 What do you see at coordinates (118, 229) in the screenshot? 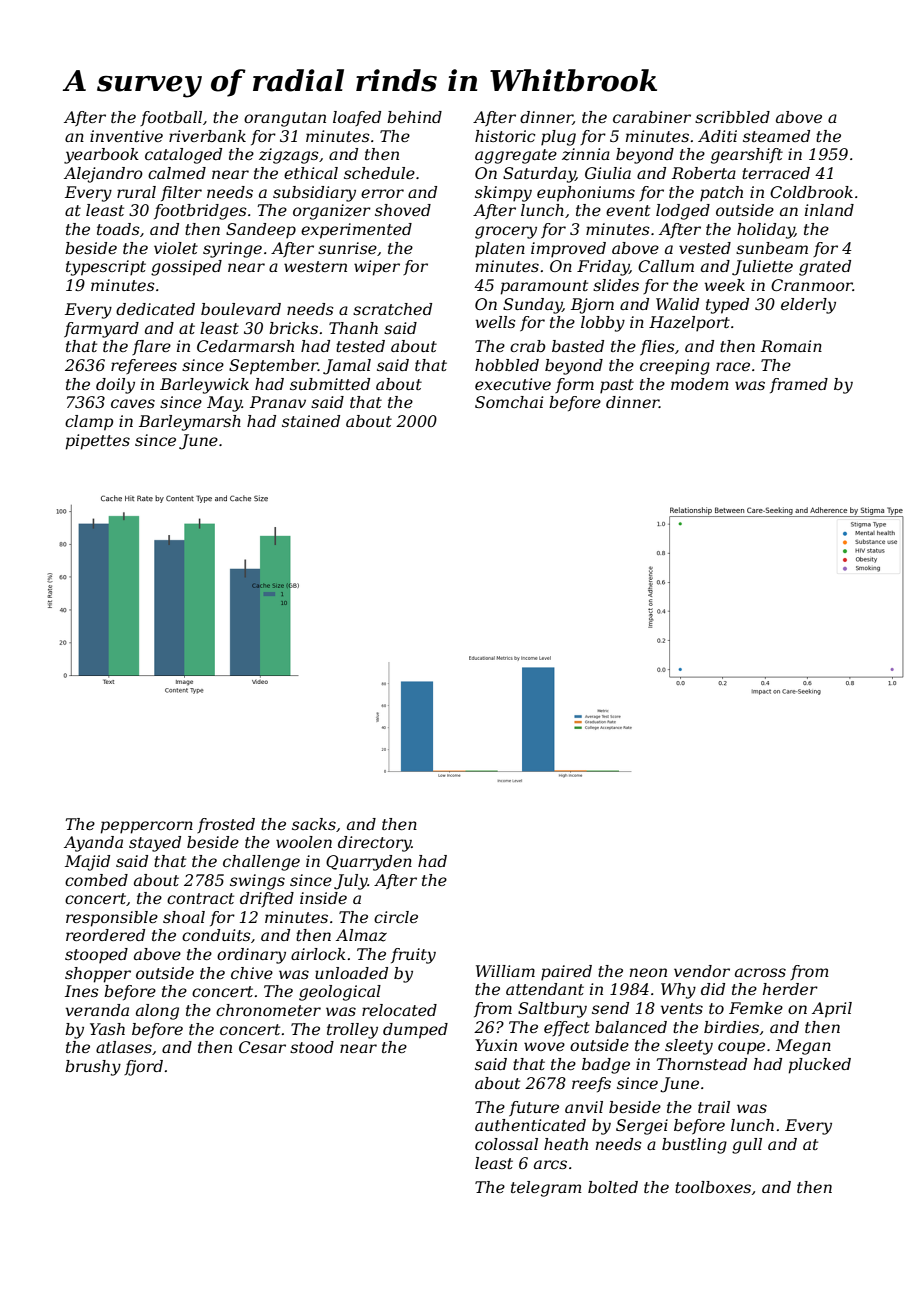
I see `toads` at bounding box center [118, 229].
